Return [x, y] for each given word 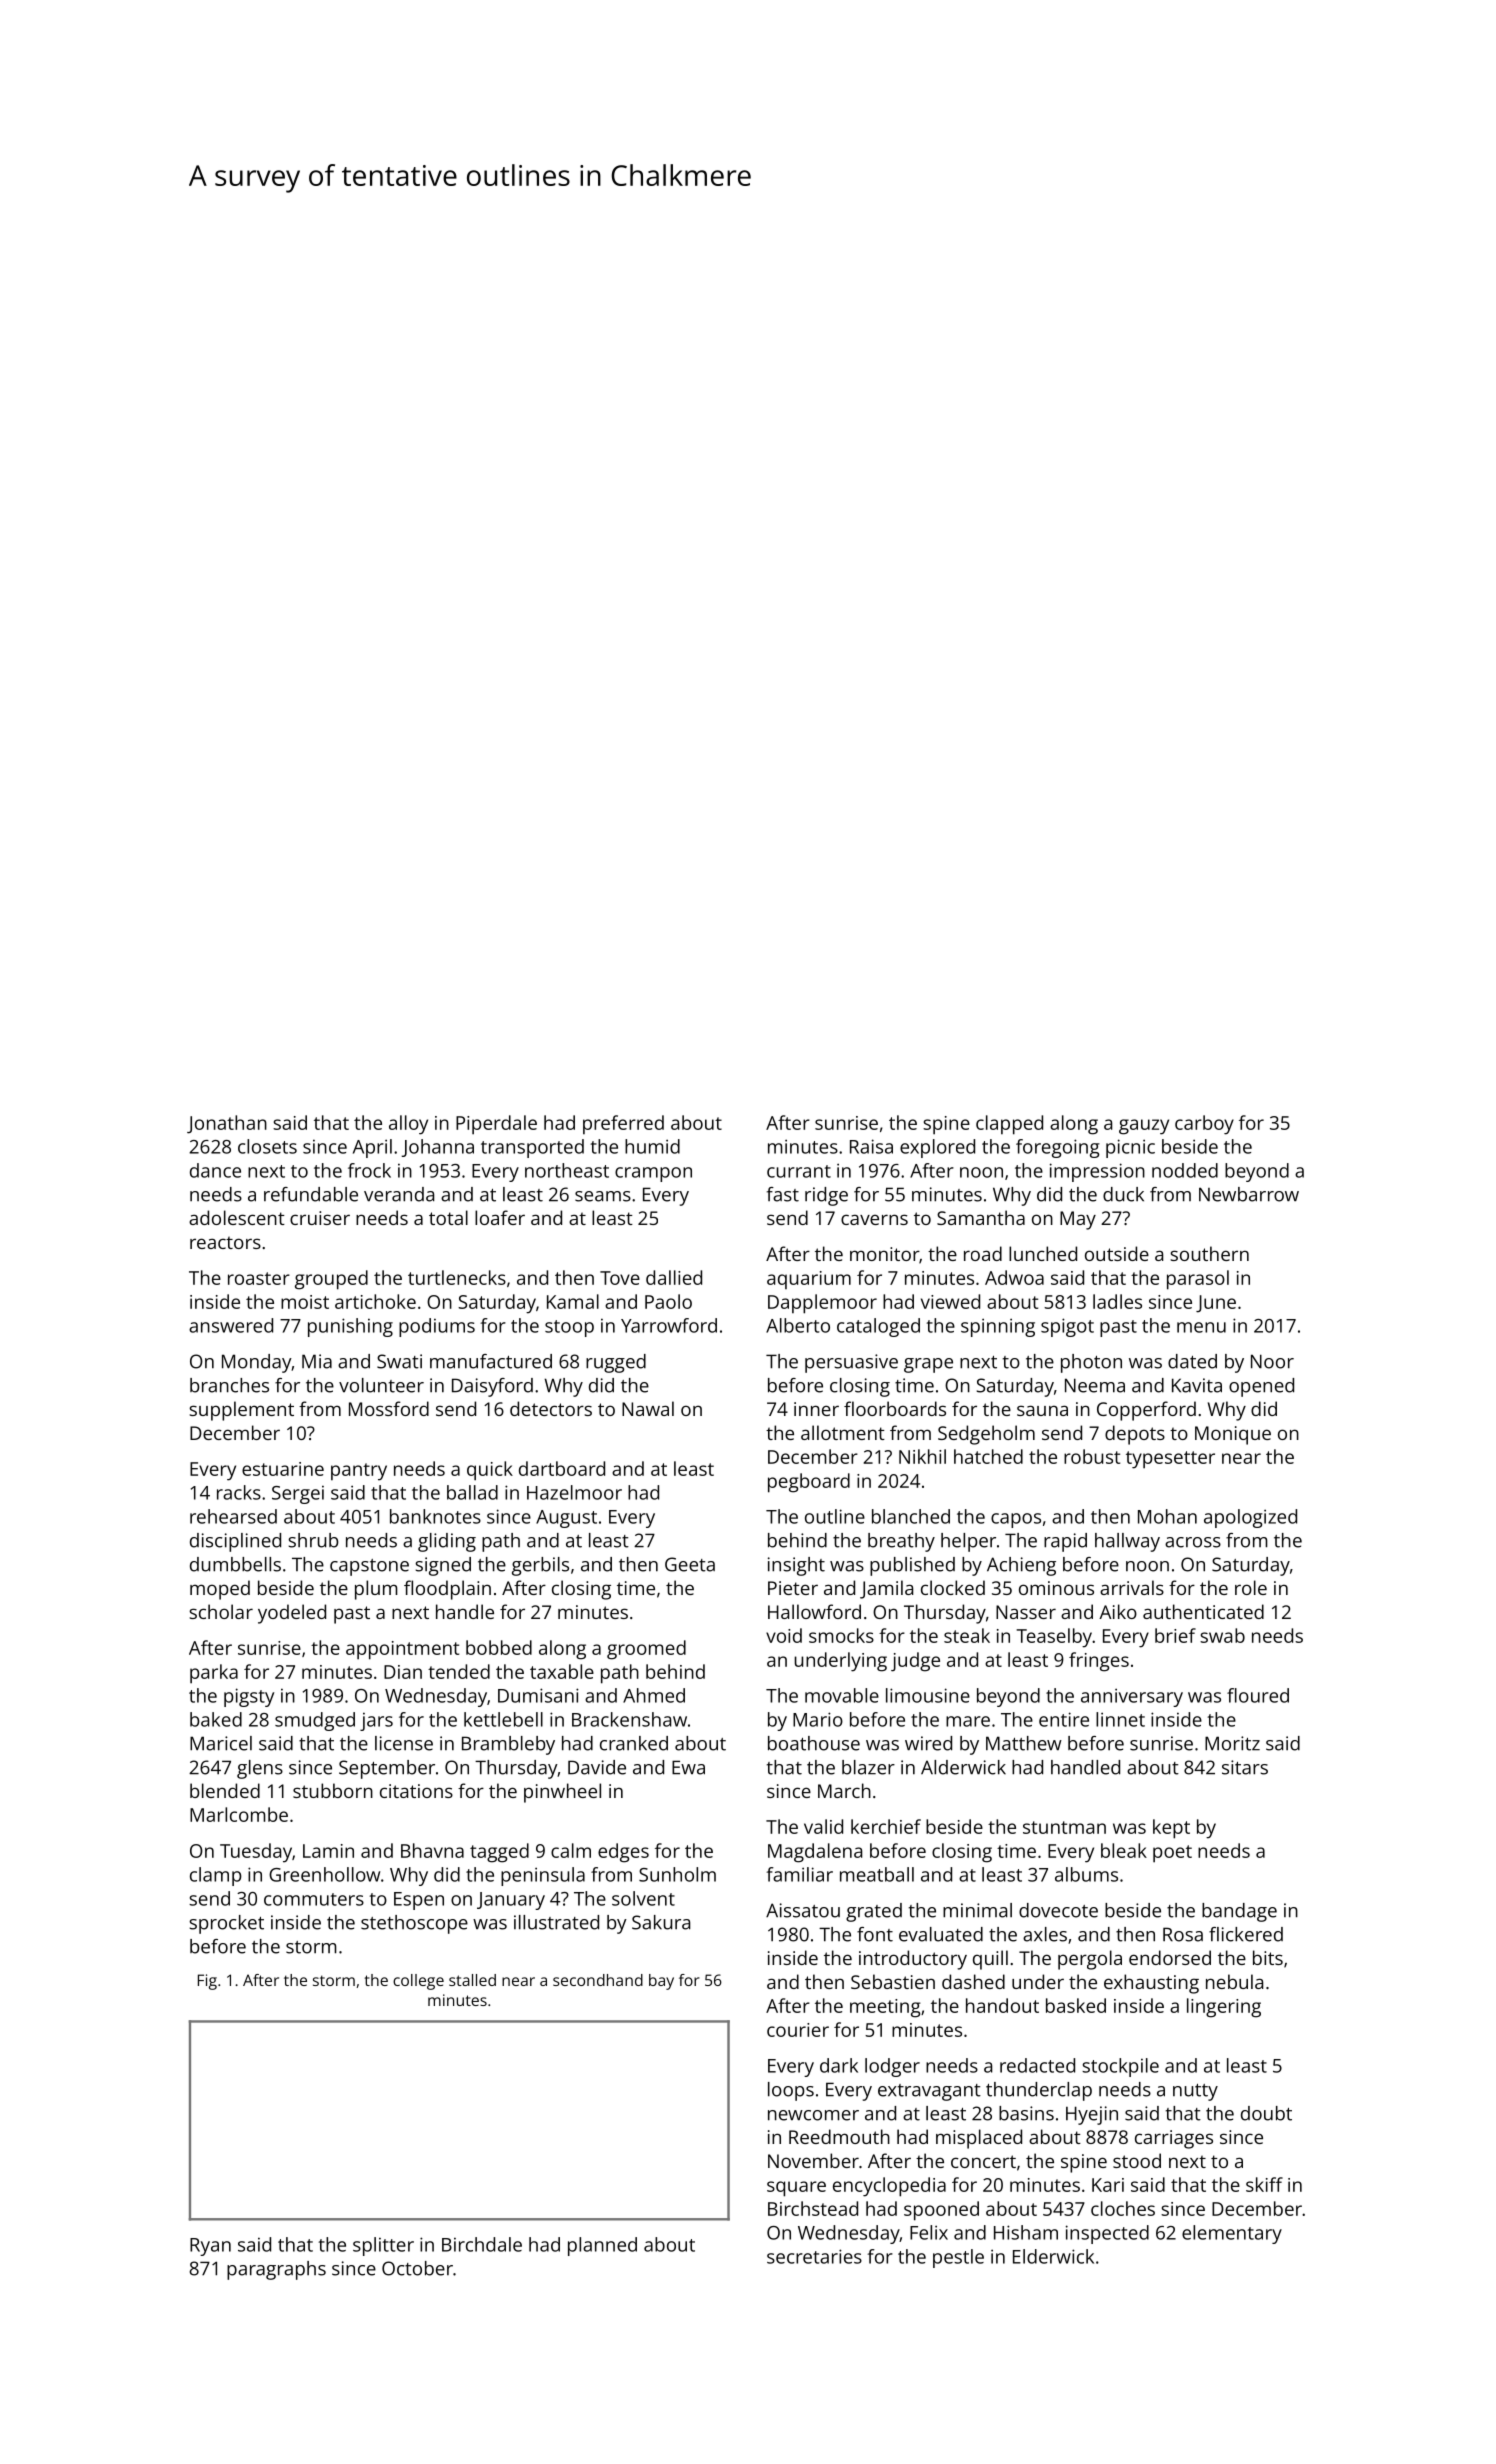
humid [652, 1146]
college [418, 1982]
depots [1135, 1435]
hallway [1127, 1542]
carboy [1204, 1125]
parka [214, 1674]
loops [791, 2091]
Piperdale [496, 1125]
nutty [1195, 2092]
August [566, 1519]
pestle [958, 2258]
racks [239, 1492]
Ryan [210, 2247]
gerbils [540, 1566]
